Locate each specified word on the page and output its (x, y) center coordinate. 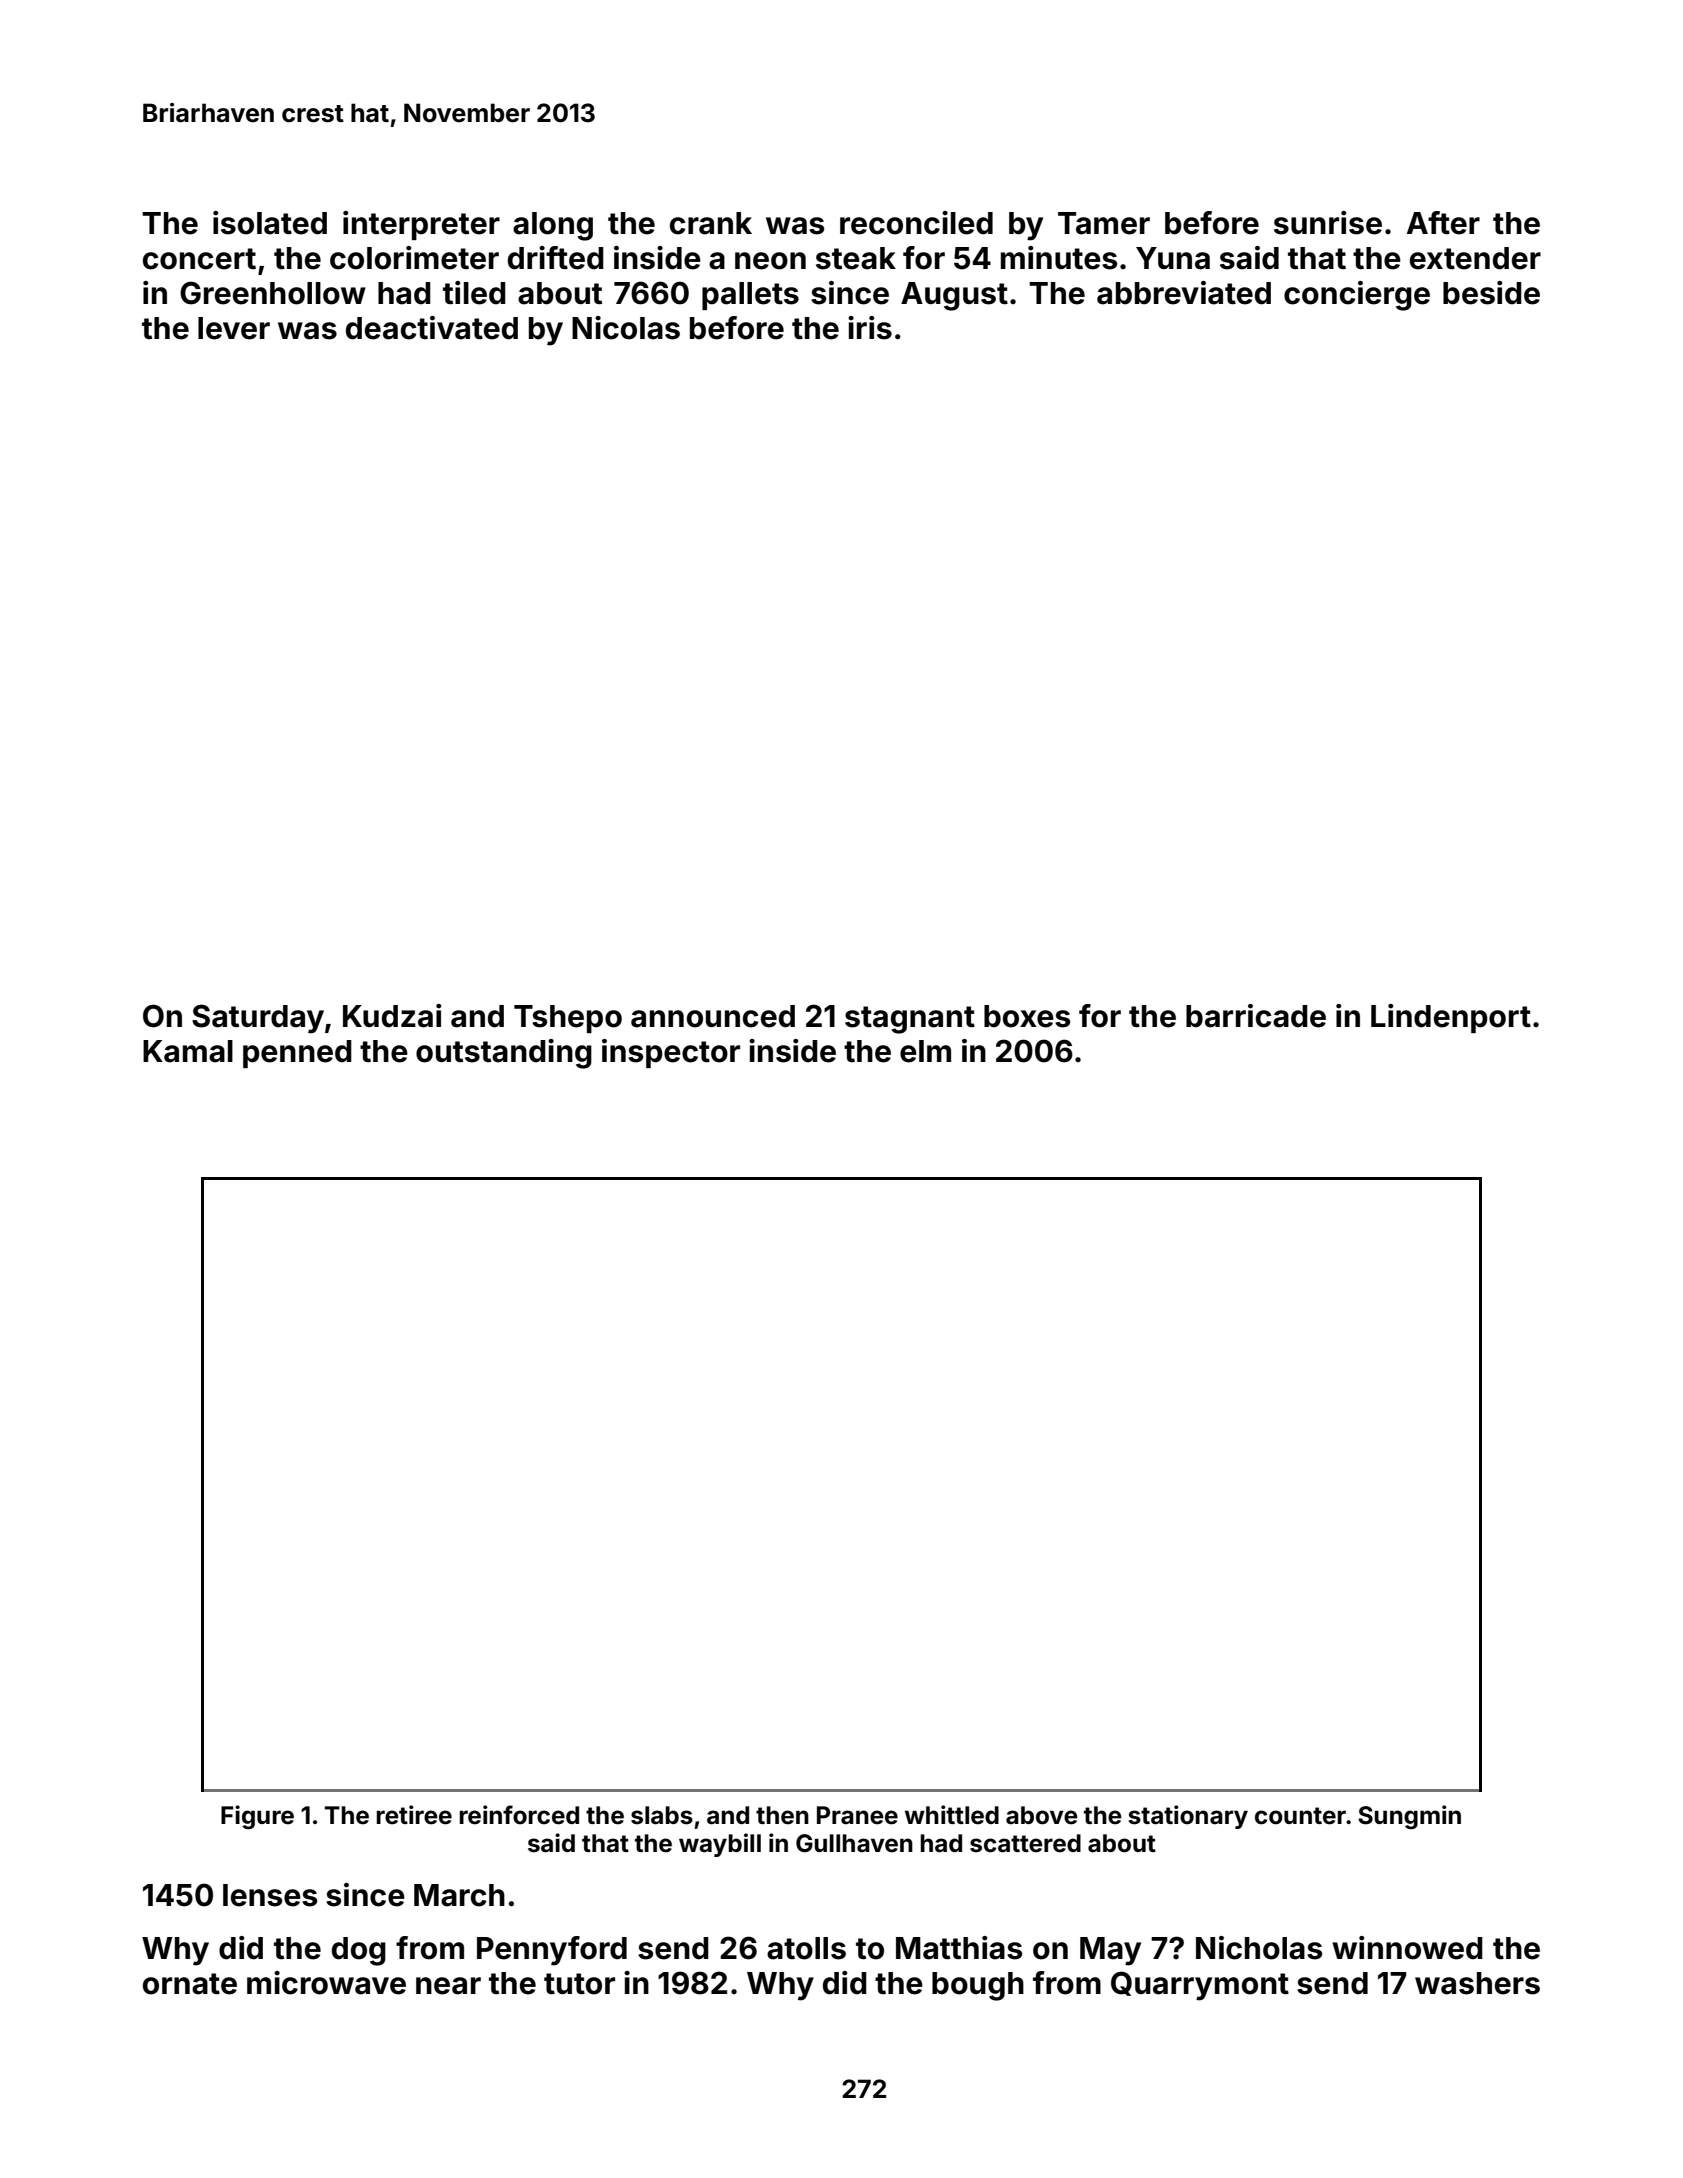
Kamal (188, 1051)
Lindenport (1451, 1018)
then (782, 1815)
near (448, 1986)
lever (234, 328)
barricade (1256, 1016)
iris (870, 328)
